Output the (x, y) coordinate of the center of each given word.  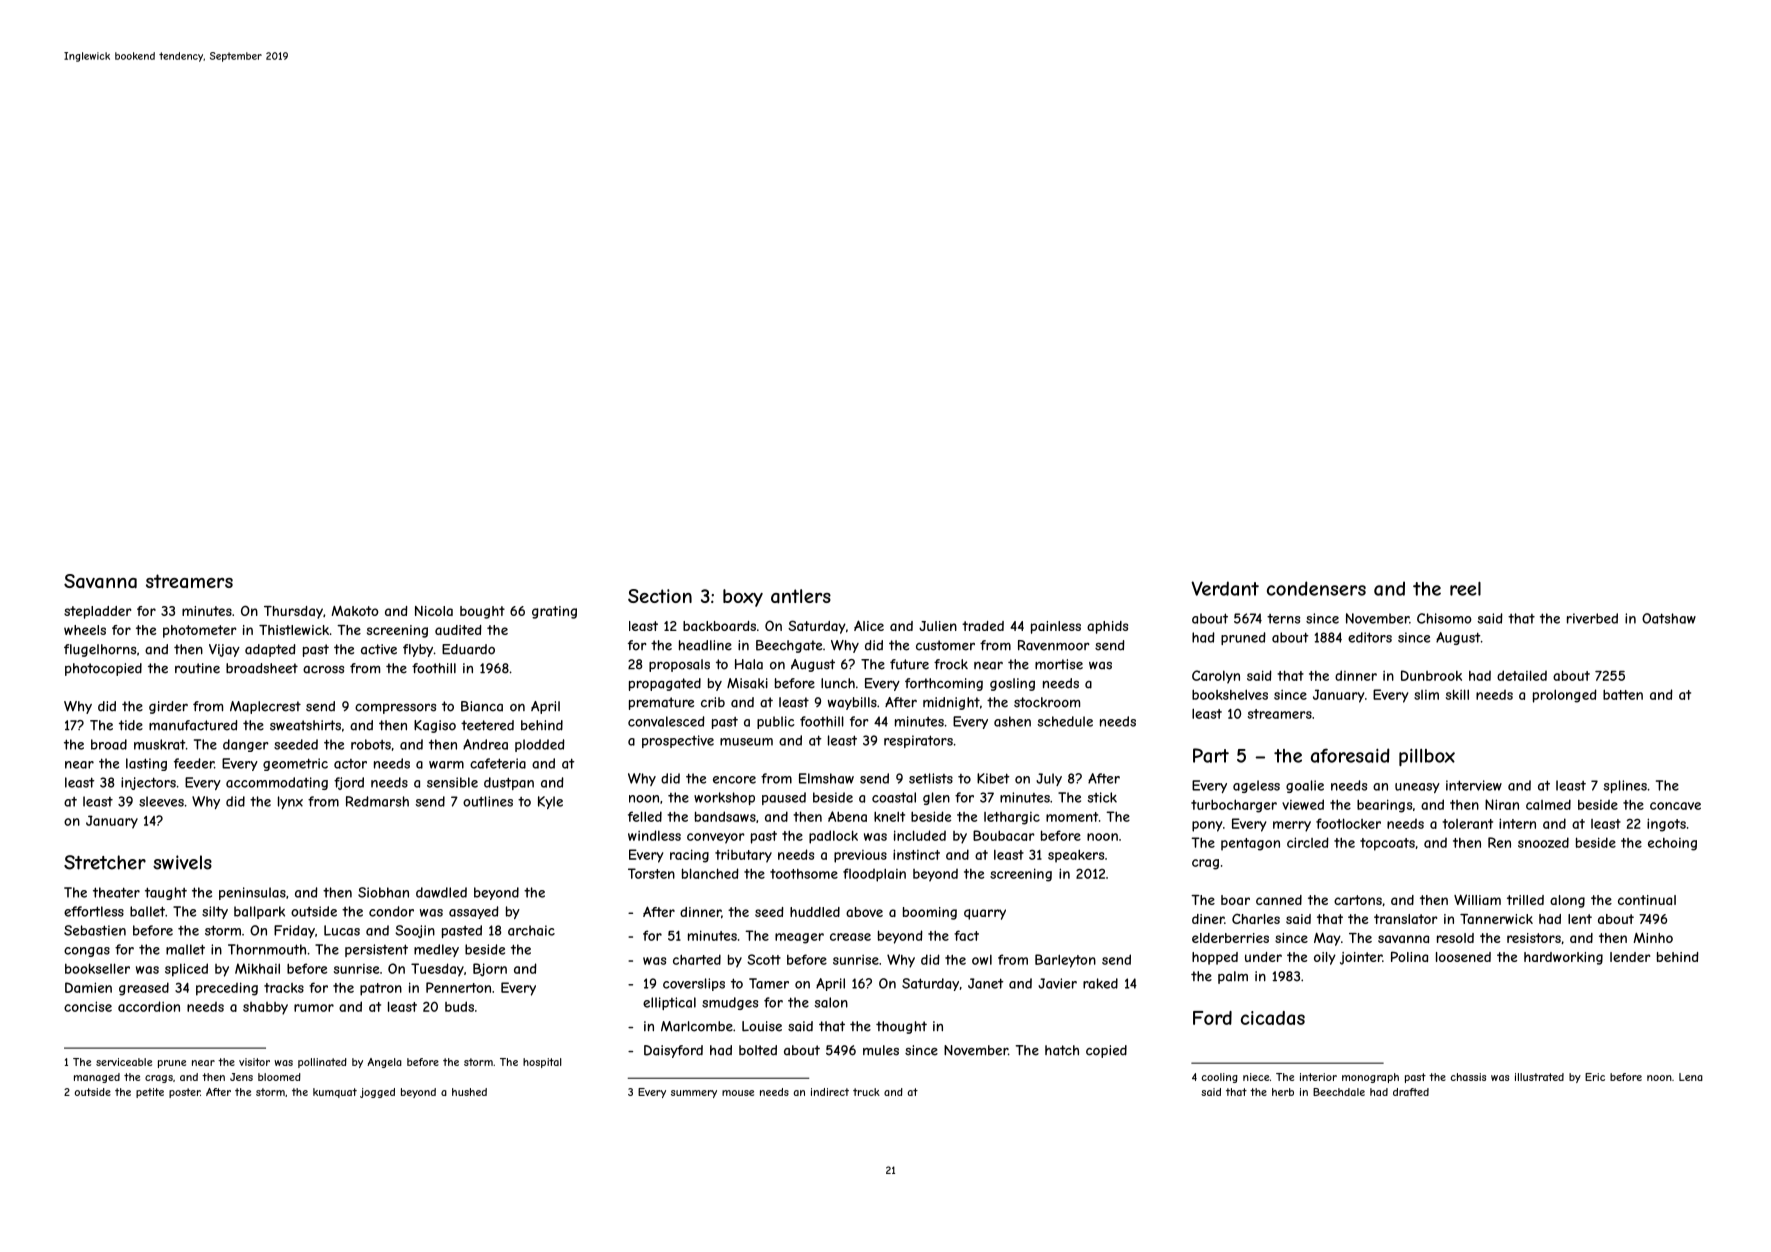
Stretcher (105, 862)
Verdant (1225, 588)
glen (936, 798)
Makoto (355, 611)
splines (1625, 786)
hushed (469, 1092)
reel (1465, 588)
